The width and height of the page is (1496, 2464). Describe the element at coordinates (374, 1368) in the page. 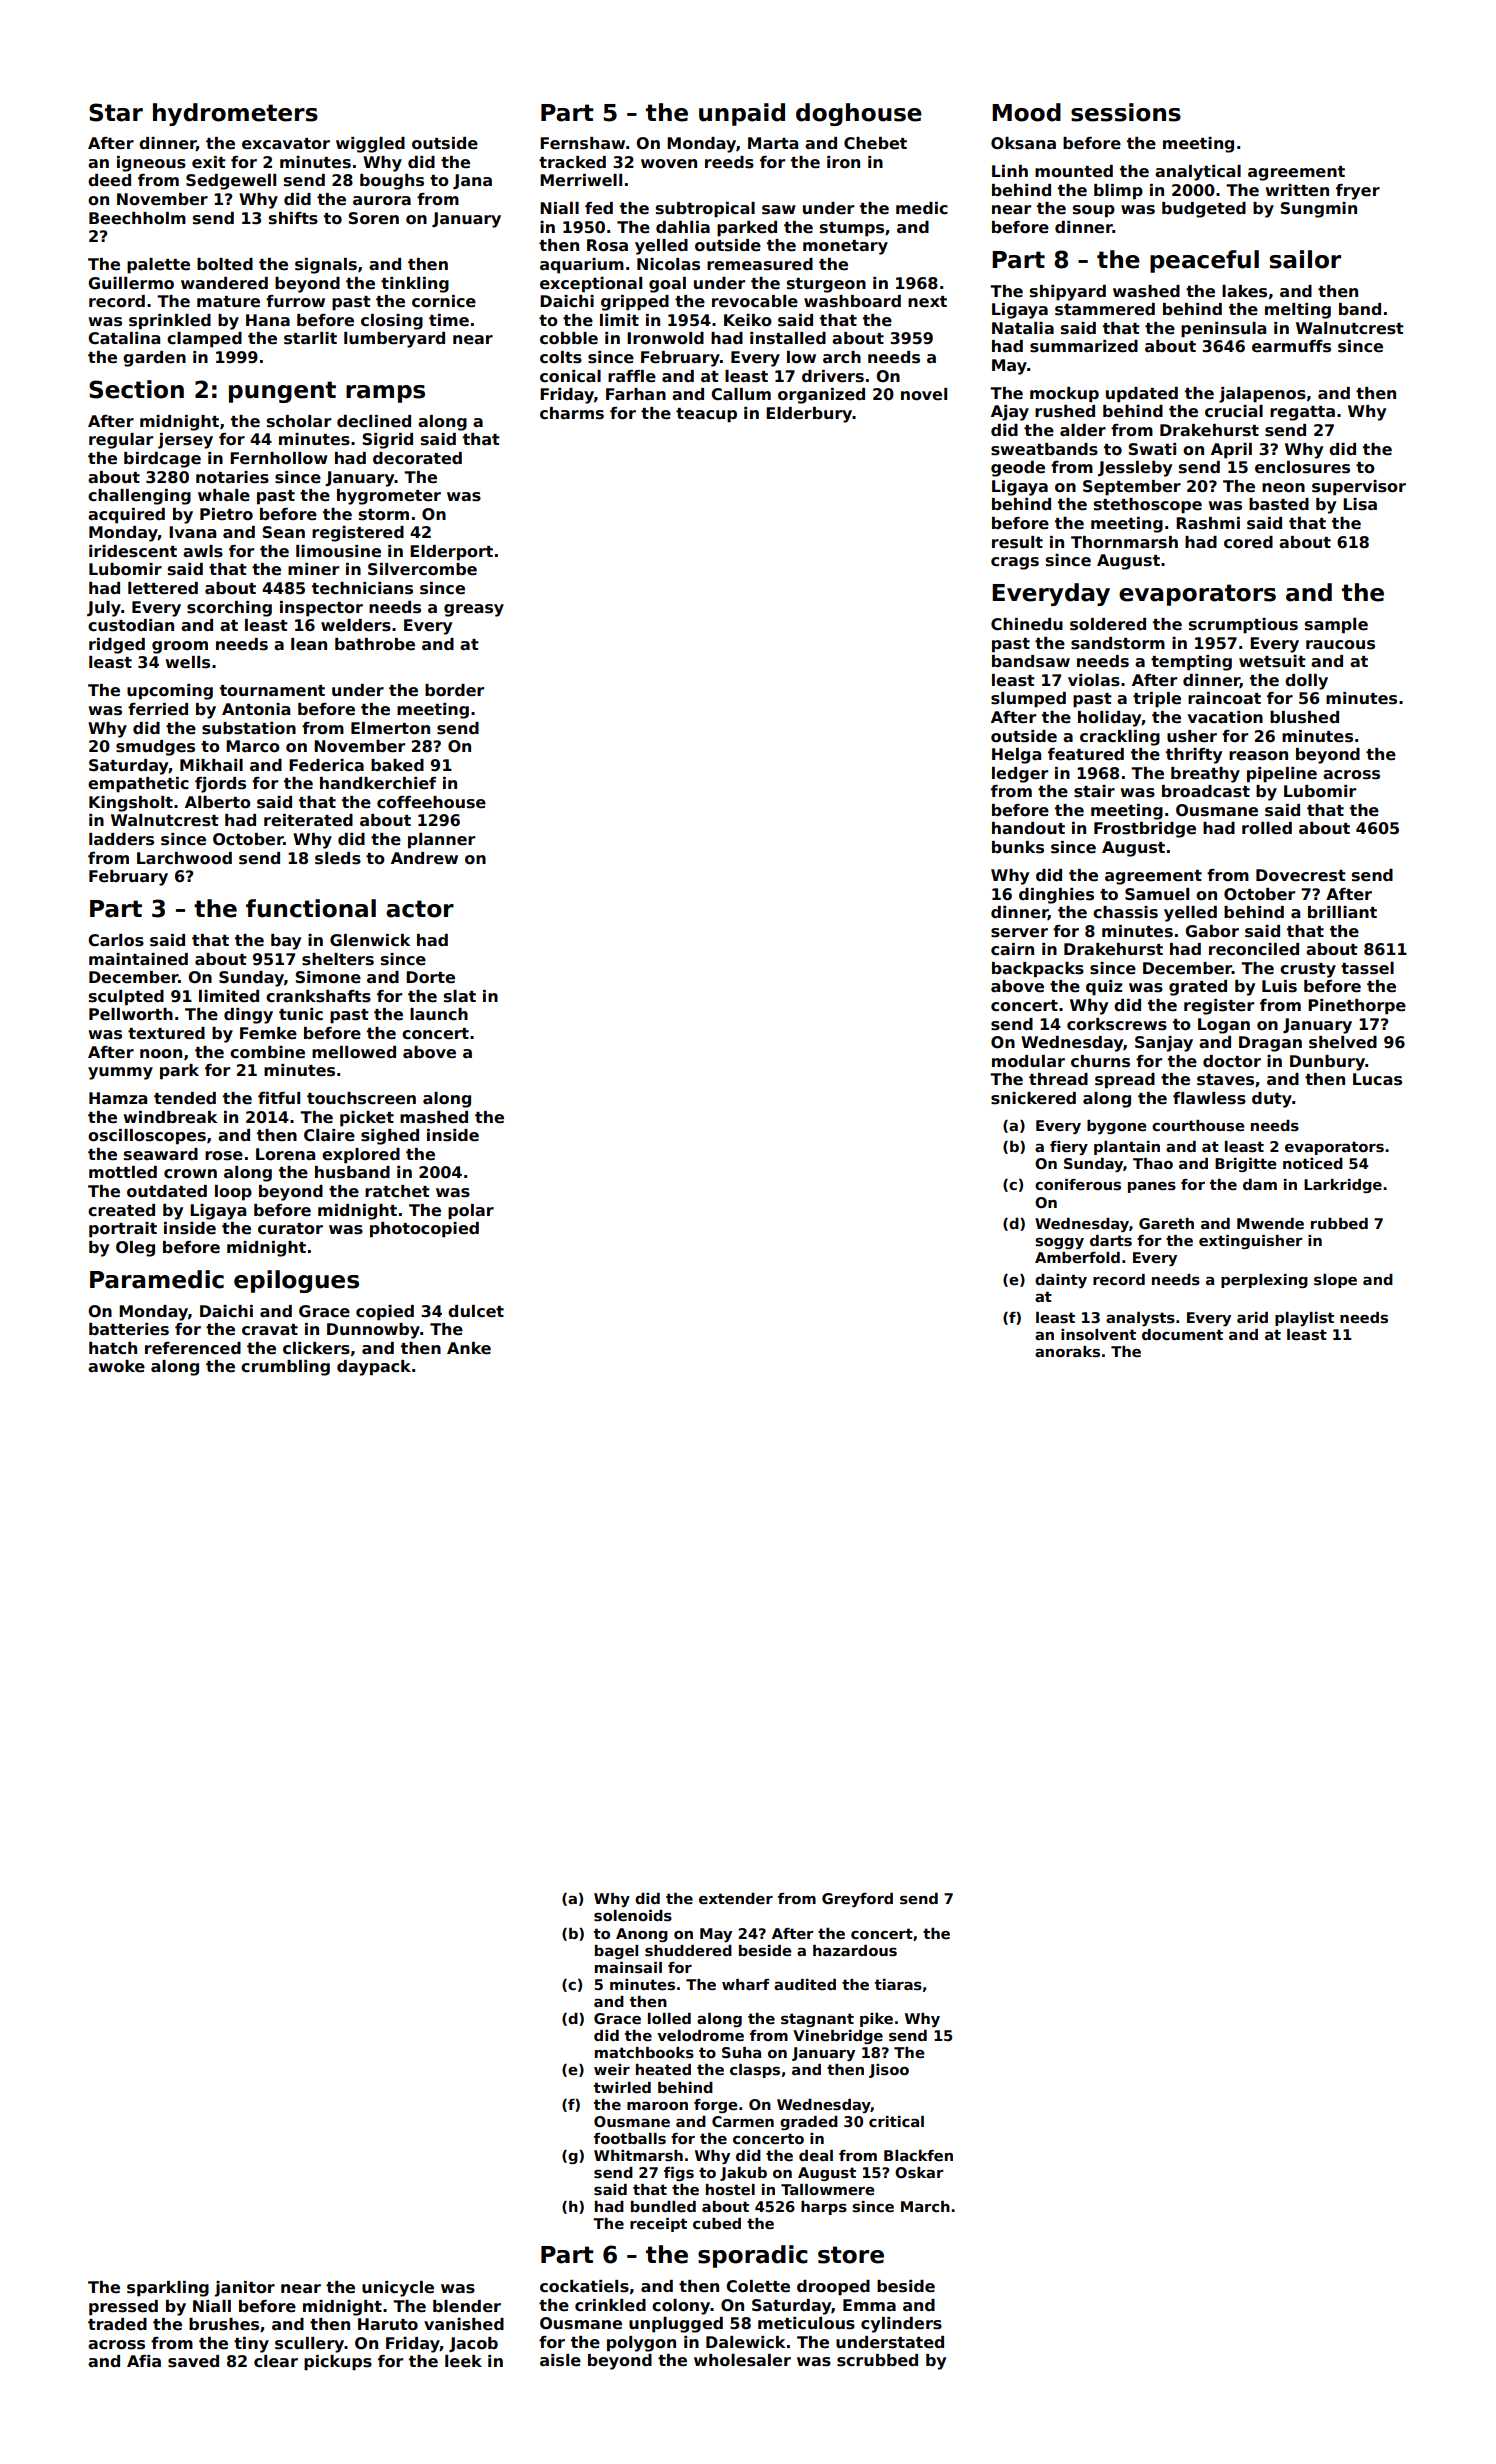

I see `daypack` at that location.
